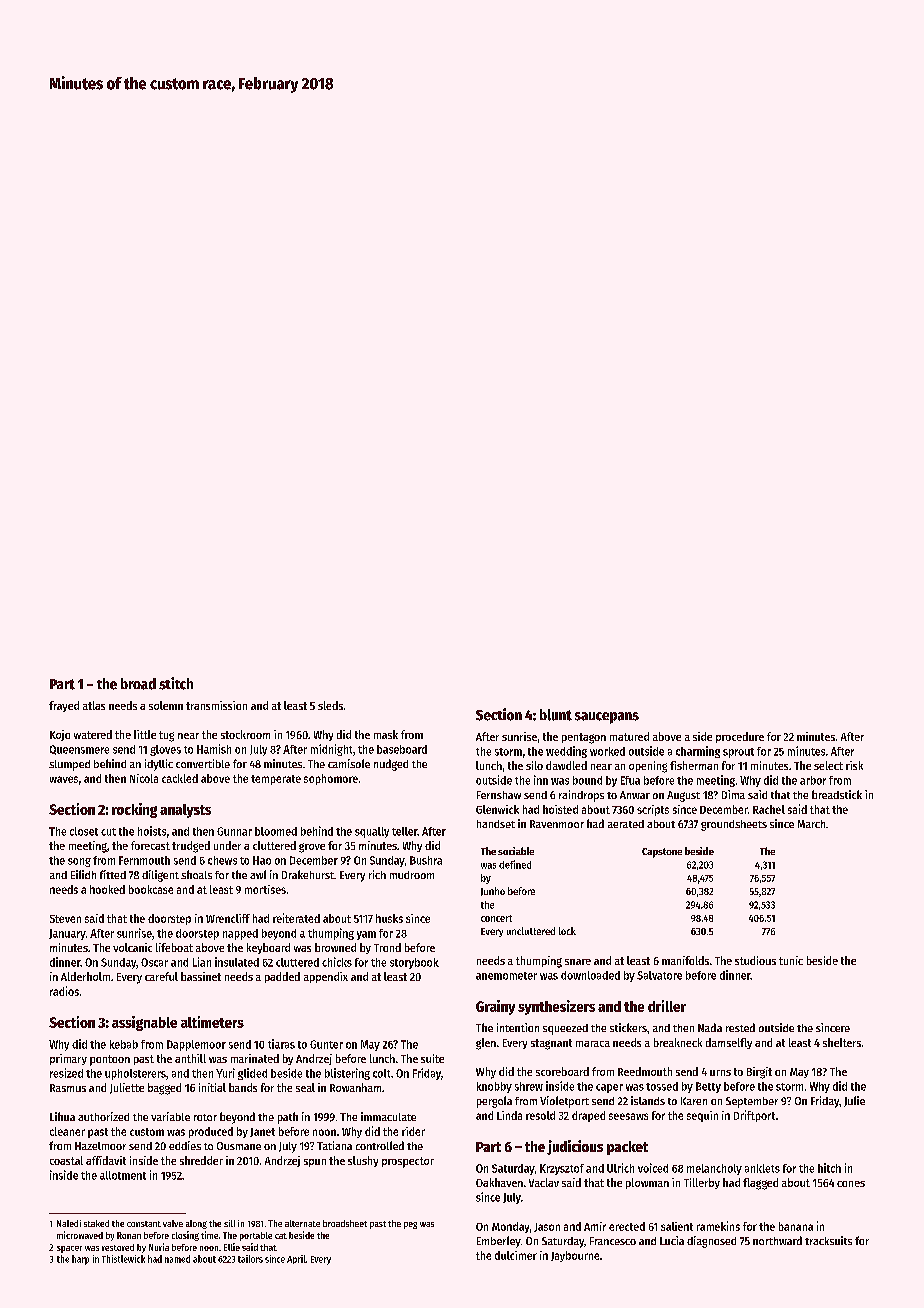 The image size is (924, 1308). What do you see at coordinates (330, 705) in the image?
I see `sleds` at bounding box center [330, 705].
